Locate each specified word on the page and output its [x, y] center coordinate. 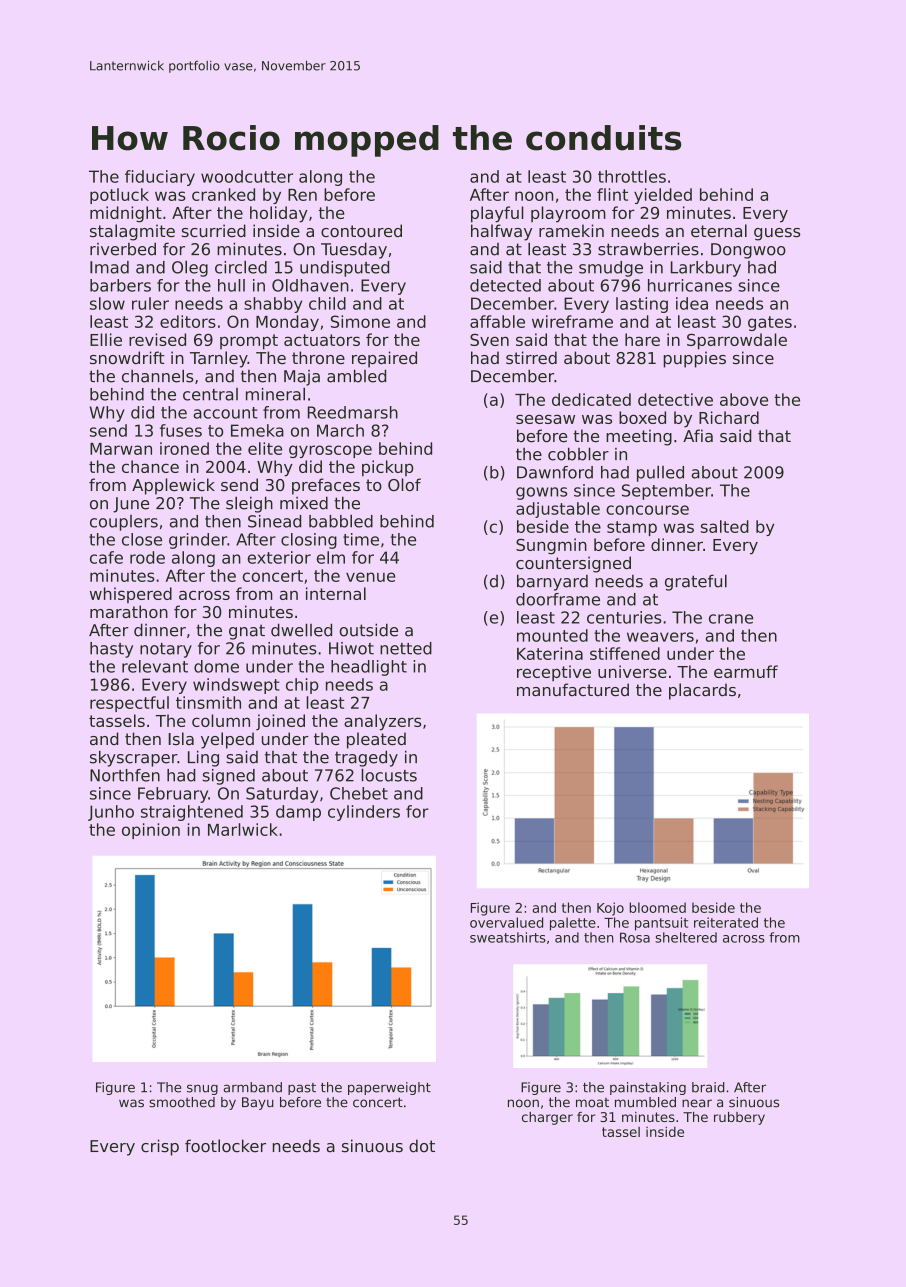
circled [241, 267]
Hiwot [351, 648]
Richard [729, 417]
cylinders [364, 813]
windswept [236, 686]
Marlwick [243, 829]
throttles [632, 176]
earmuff [746, 671]
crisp [160, 1147]
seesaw [545, 419]
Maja [302, 378]
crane [731, 619]
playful [497, 214]
